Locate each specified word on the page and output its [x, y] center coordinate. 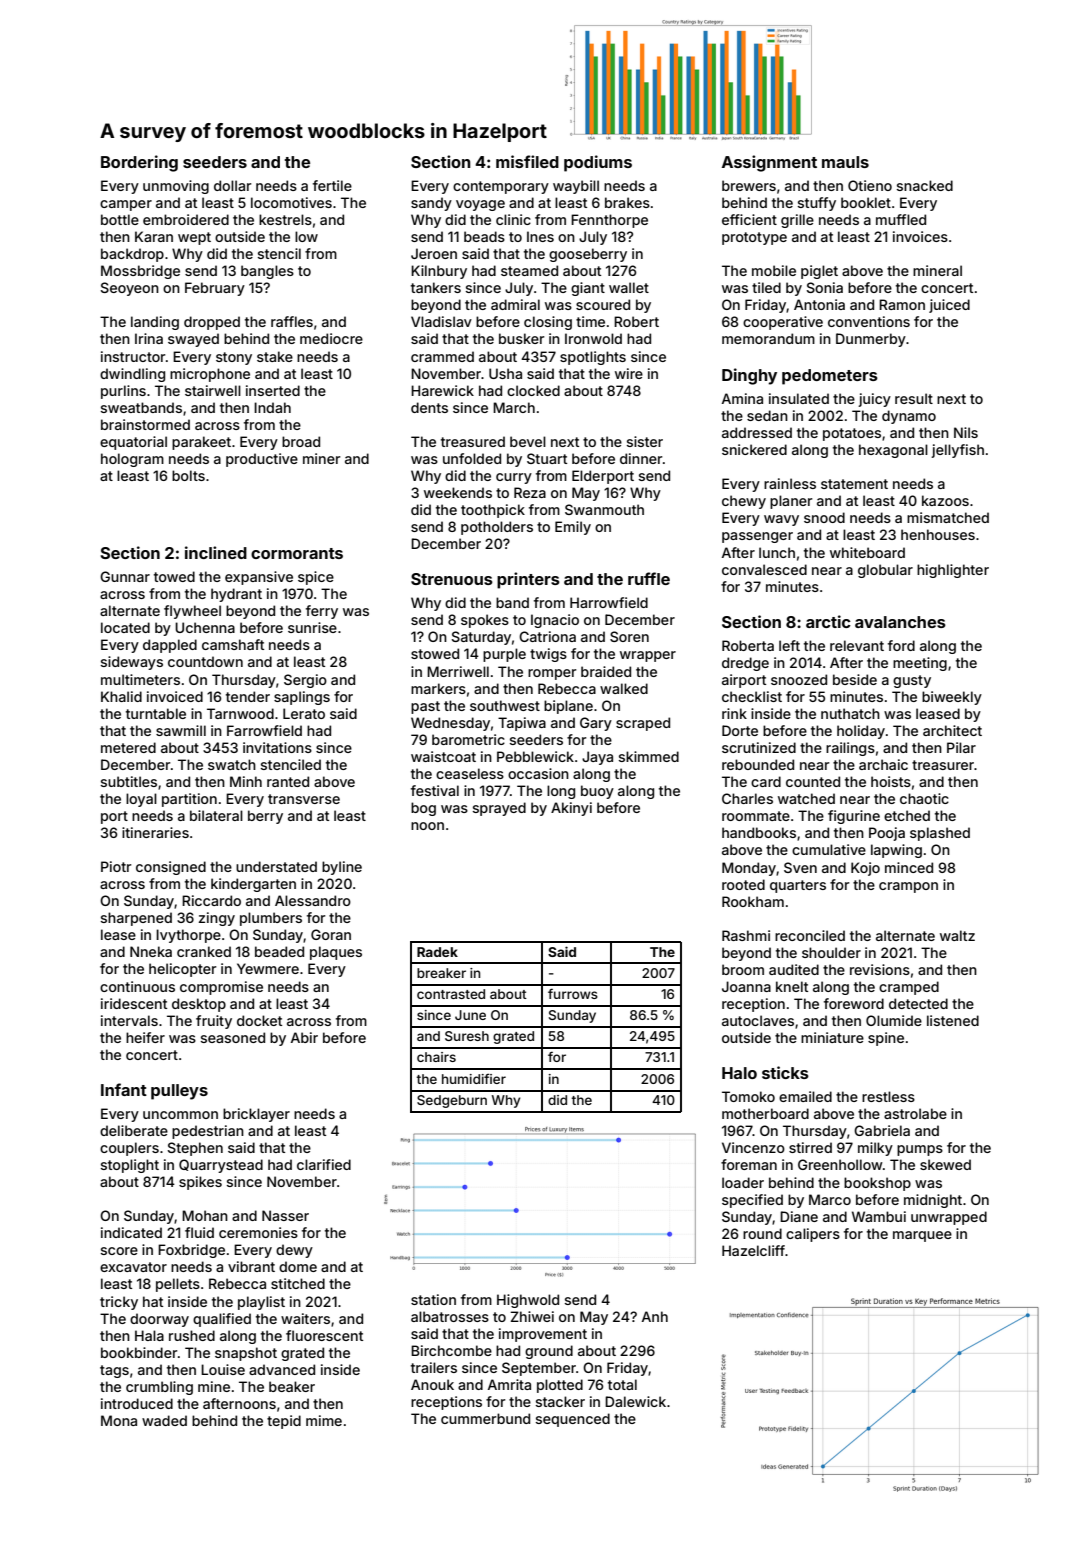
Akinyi [571, 809]
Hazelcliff [753, 1250]
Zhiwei [532, 1316]
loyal [141, 800]
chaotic [924, 798]
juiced [949, 306]
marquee [922, 1236]
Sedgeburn [452, 1101]
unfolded [472, 458]
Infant [124, 1089]
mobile [774, 270]
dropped [212, 323]
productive [262, 460]
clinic [513, 219]
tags [114, 1371]
